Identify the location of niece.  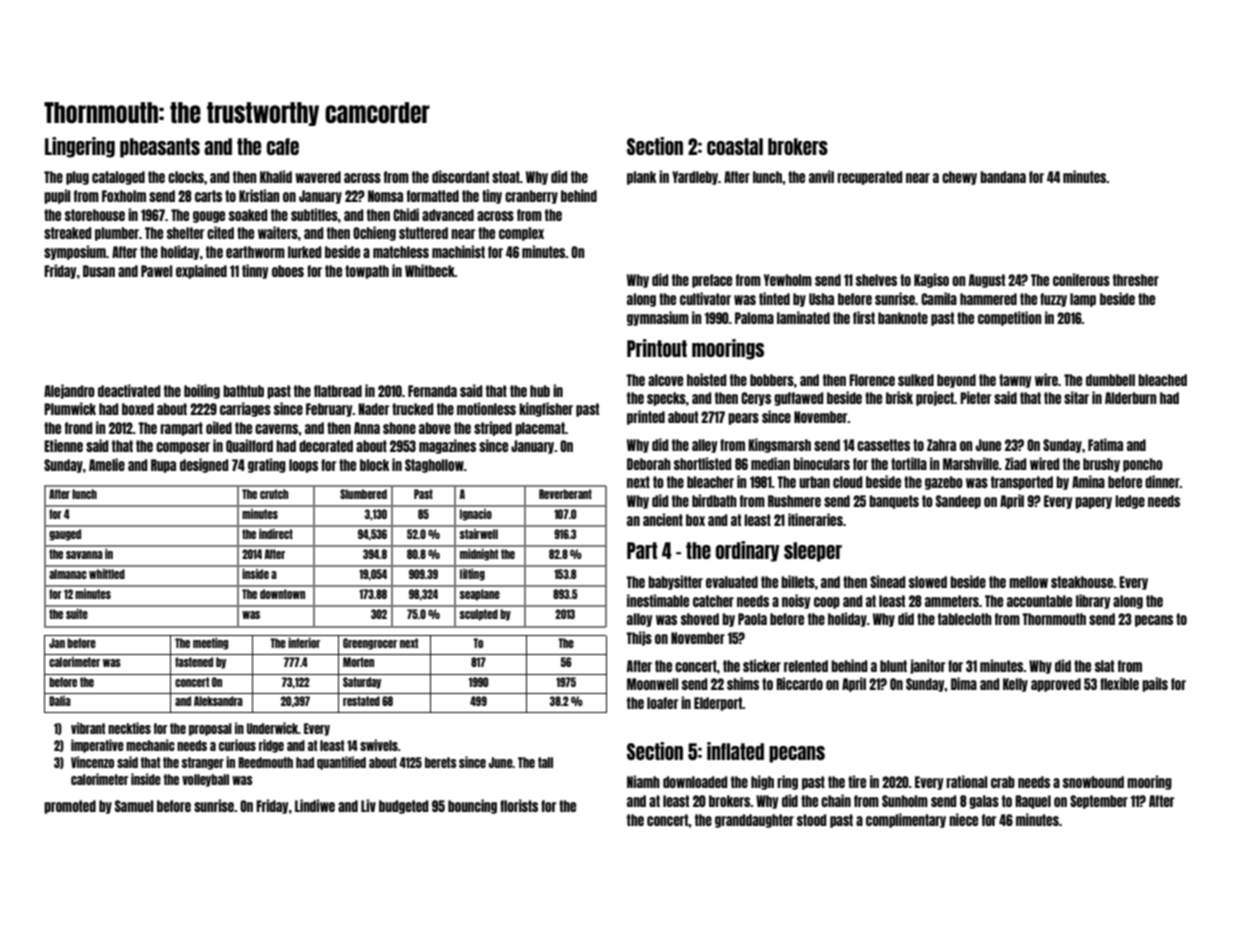
(963, 819).
